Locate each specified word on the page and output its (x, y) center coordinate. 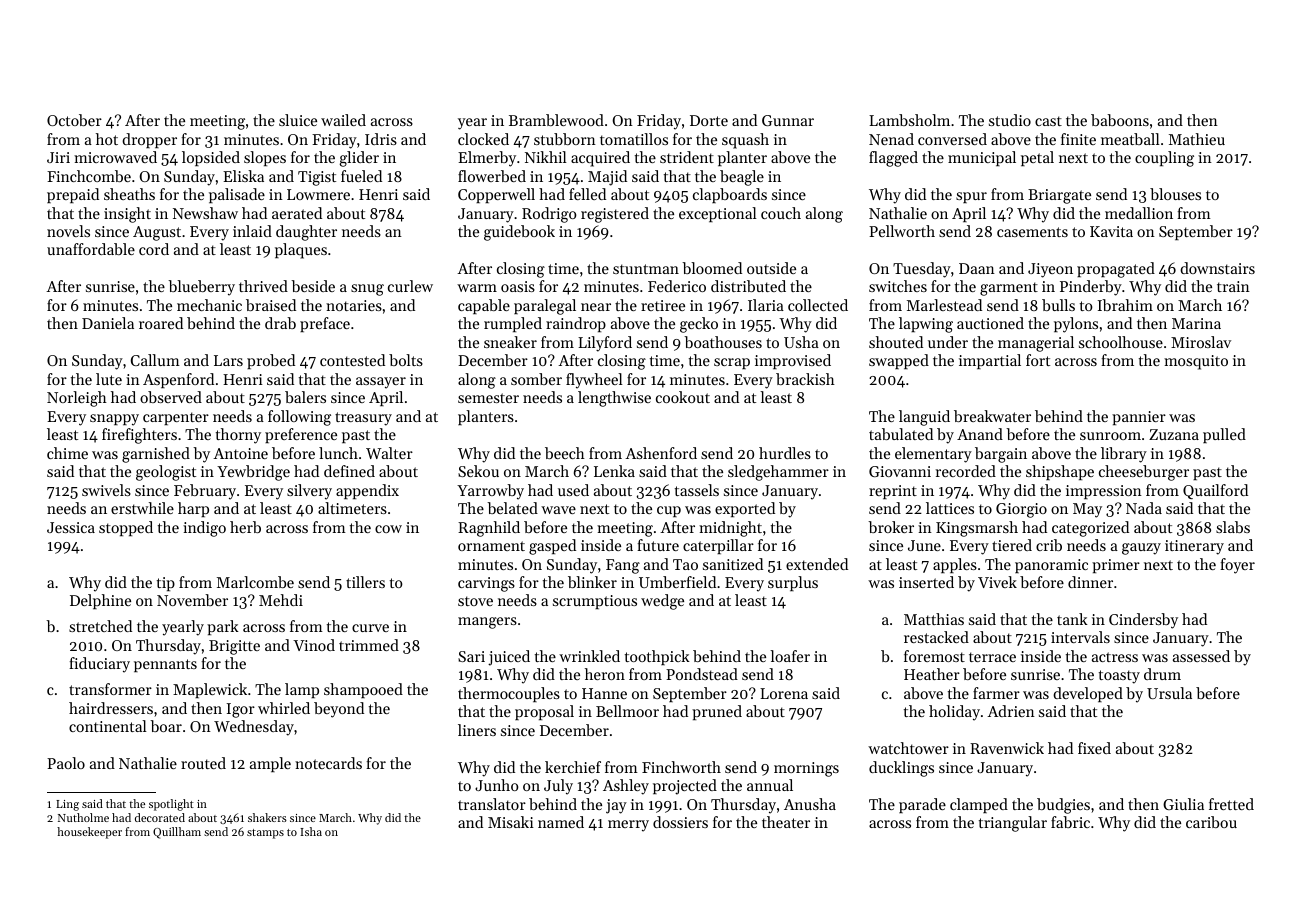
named (561, 822)
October (74, 120)
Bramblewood (556, 120)
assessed (1201, 656)
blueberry (201, 288)
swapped (899, 361)
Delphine (100, 601)
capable (484, 306)
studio (1010, 120)
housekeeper (89, 833)
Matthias (934, 619)
